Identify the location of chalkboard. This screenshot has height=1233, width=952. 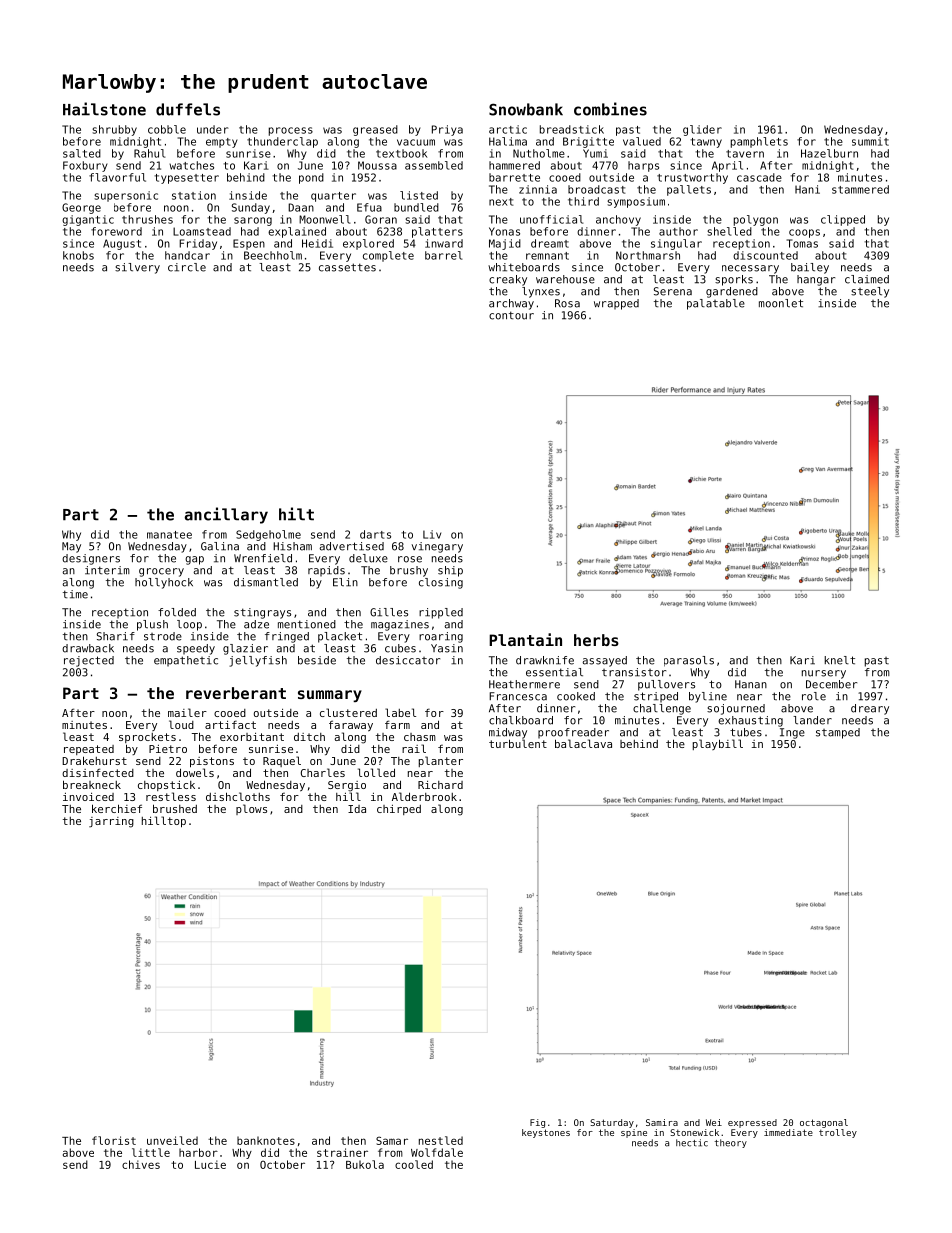
(521, 720).
